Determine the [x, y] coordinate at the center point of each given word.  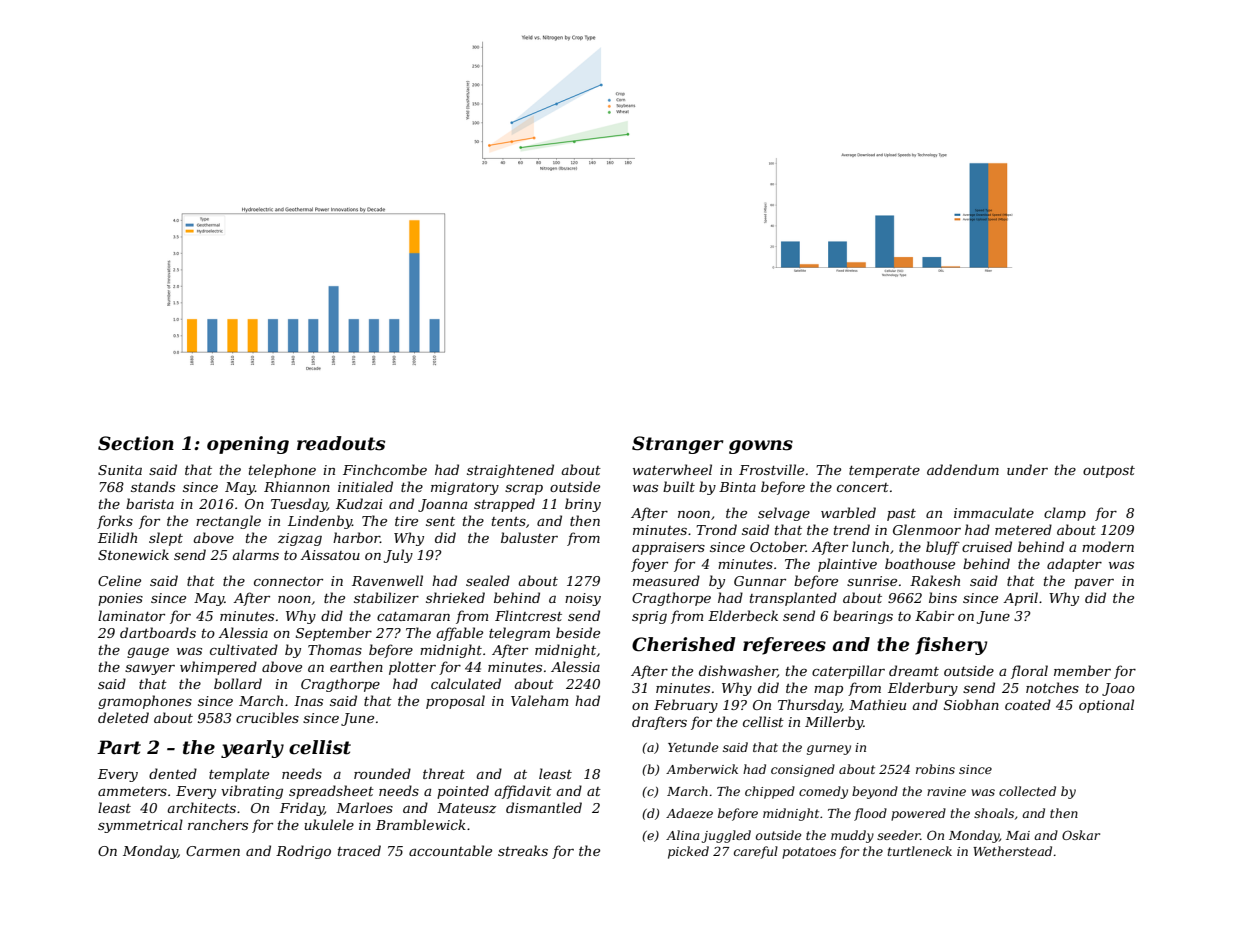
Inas [308, 701]
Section [136, 443]
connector [288, 581]
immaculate [994, 512]
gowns [761, 447]
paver [1094, 583]
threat [444, 773]
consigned [803, 770]
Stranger [678, 445]
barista [150, 503]
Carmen [213, 851]
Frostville [771, 469]
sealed [488, 580]
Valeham [539, 700]
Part [119, 747]
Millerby [834, 723]
